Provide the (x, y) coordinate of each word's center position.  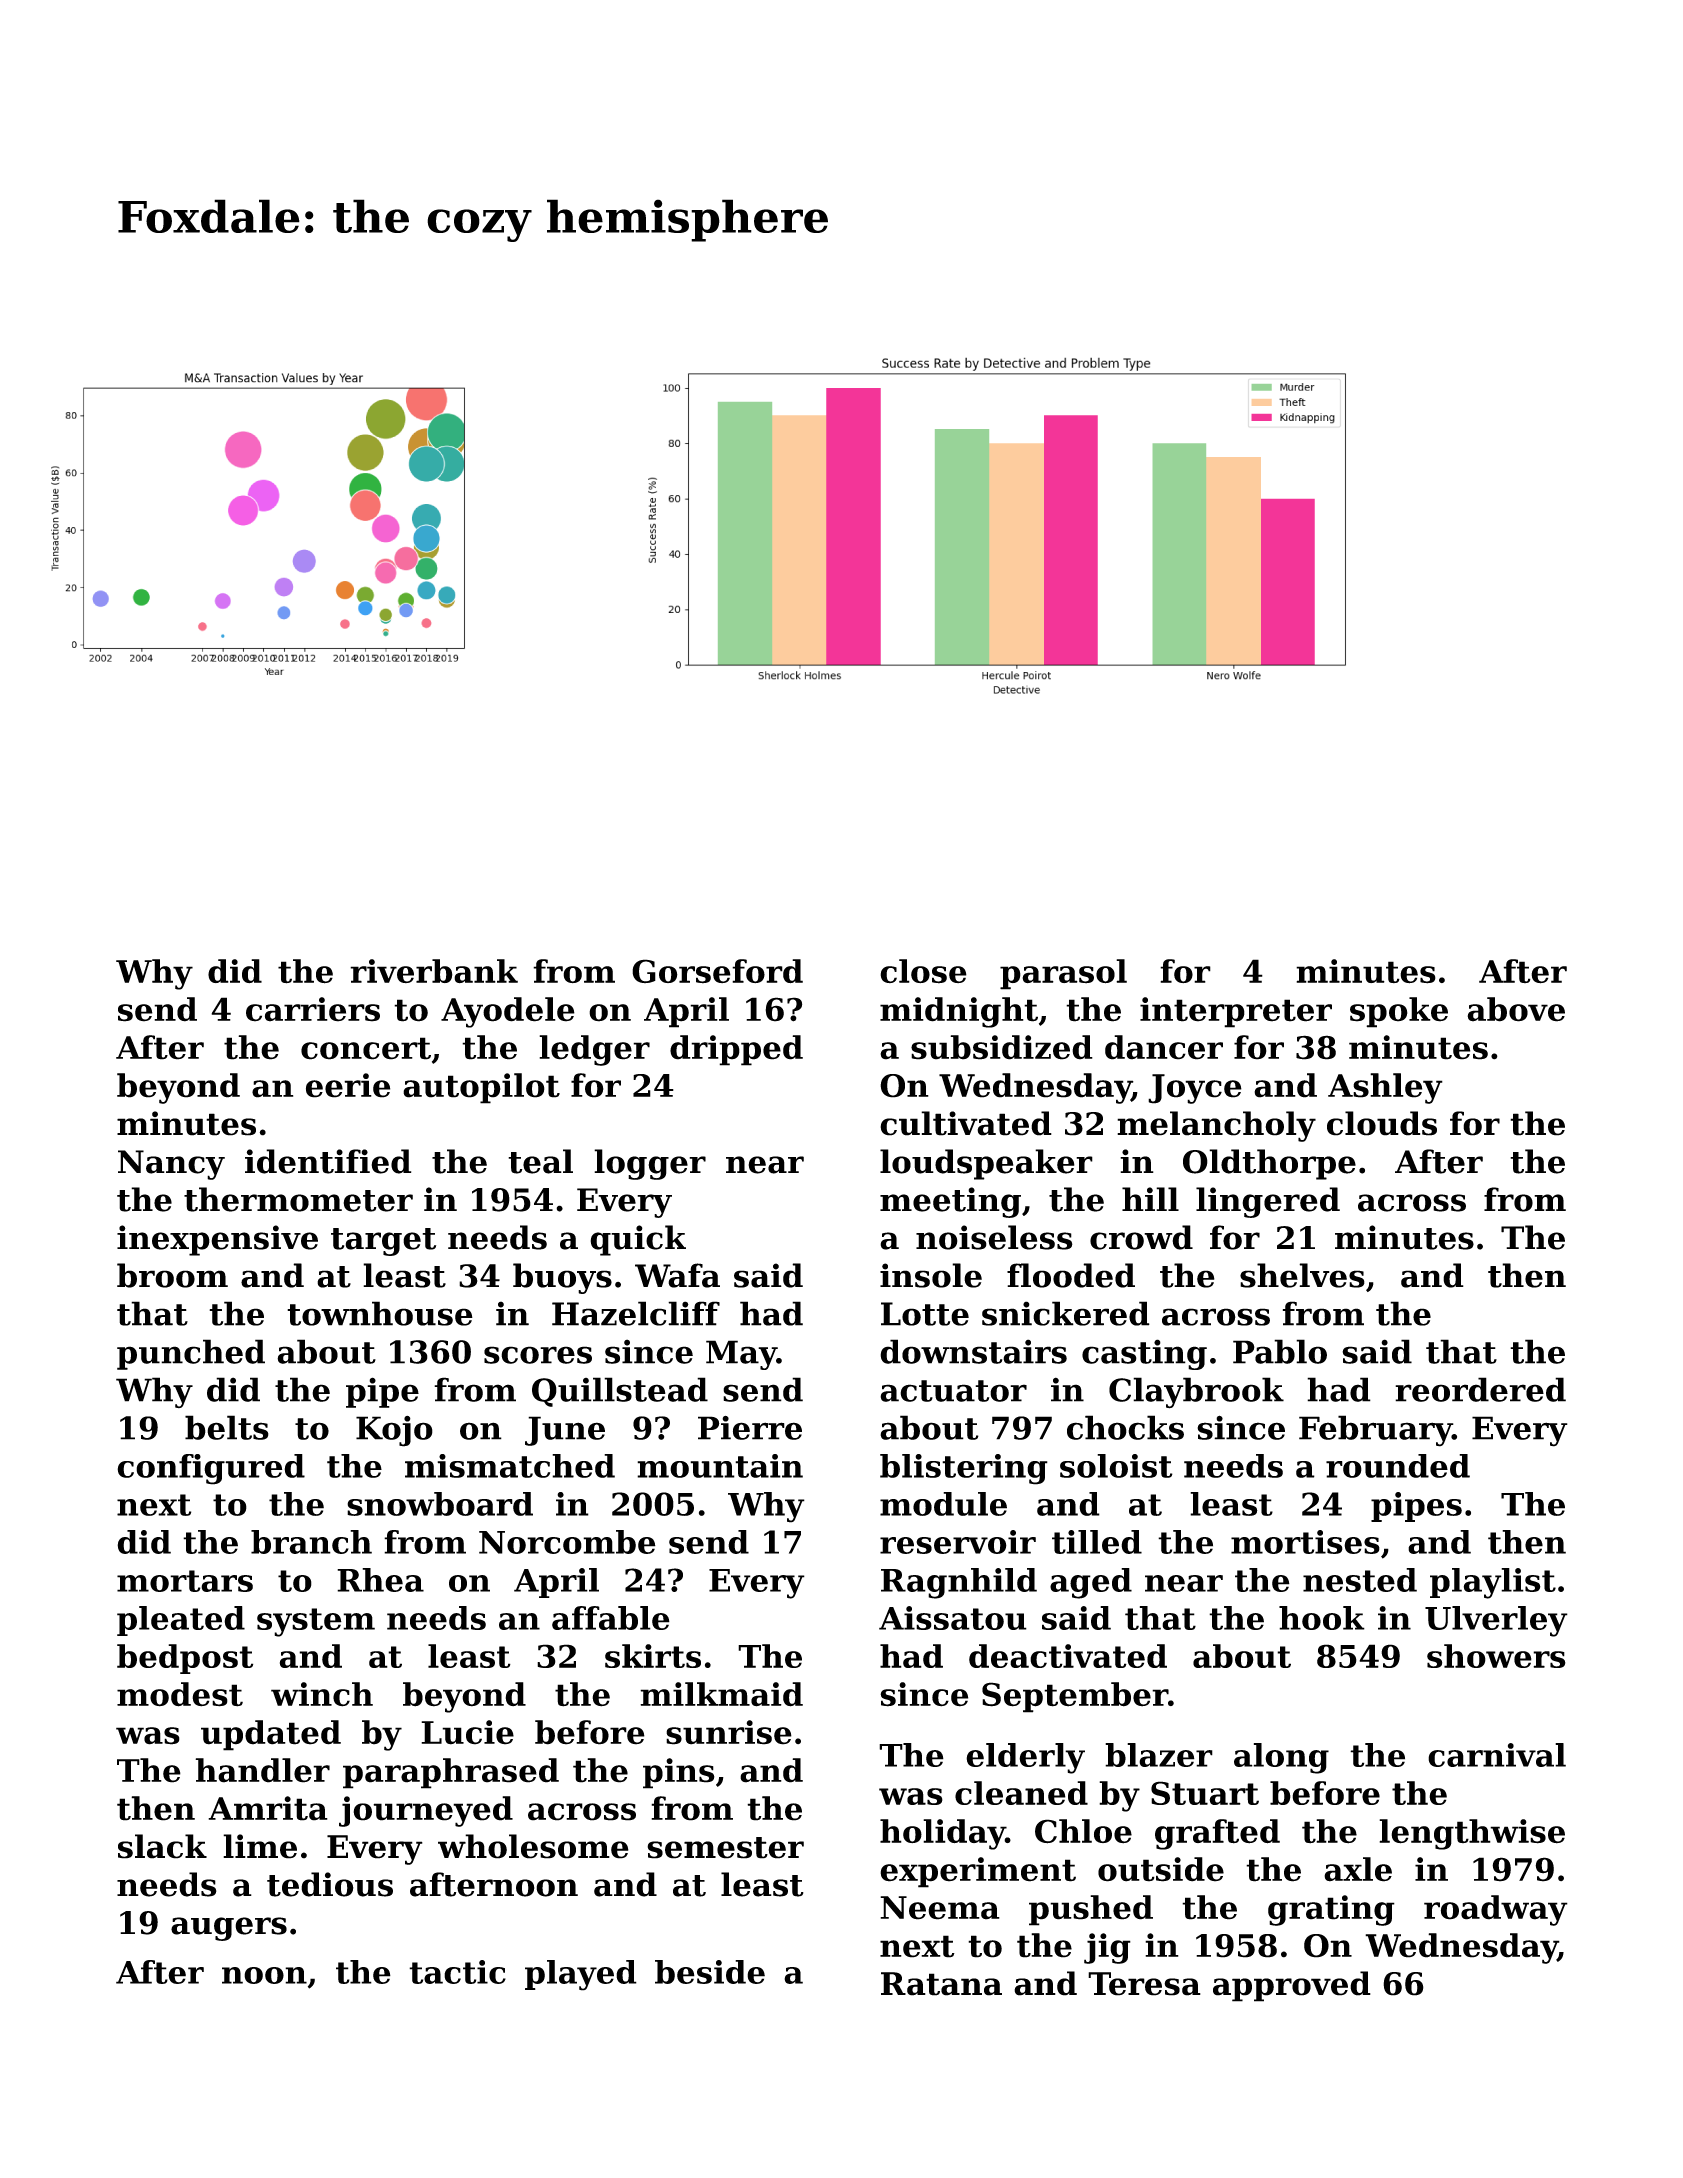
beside (710, 1972)
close (923, 971)
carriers (313, 1009)
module (943, 1504)
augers (229, 1929)
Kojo (394, 1431)
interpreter (1236, 1012)
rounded (1398, 1466)
